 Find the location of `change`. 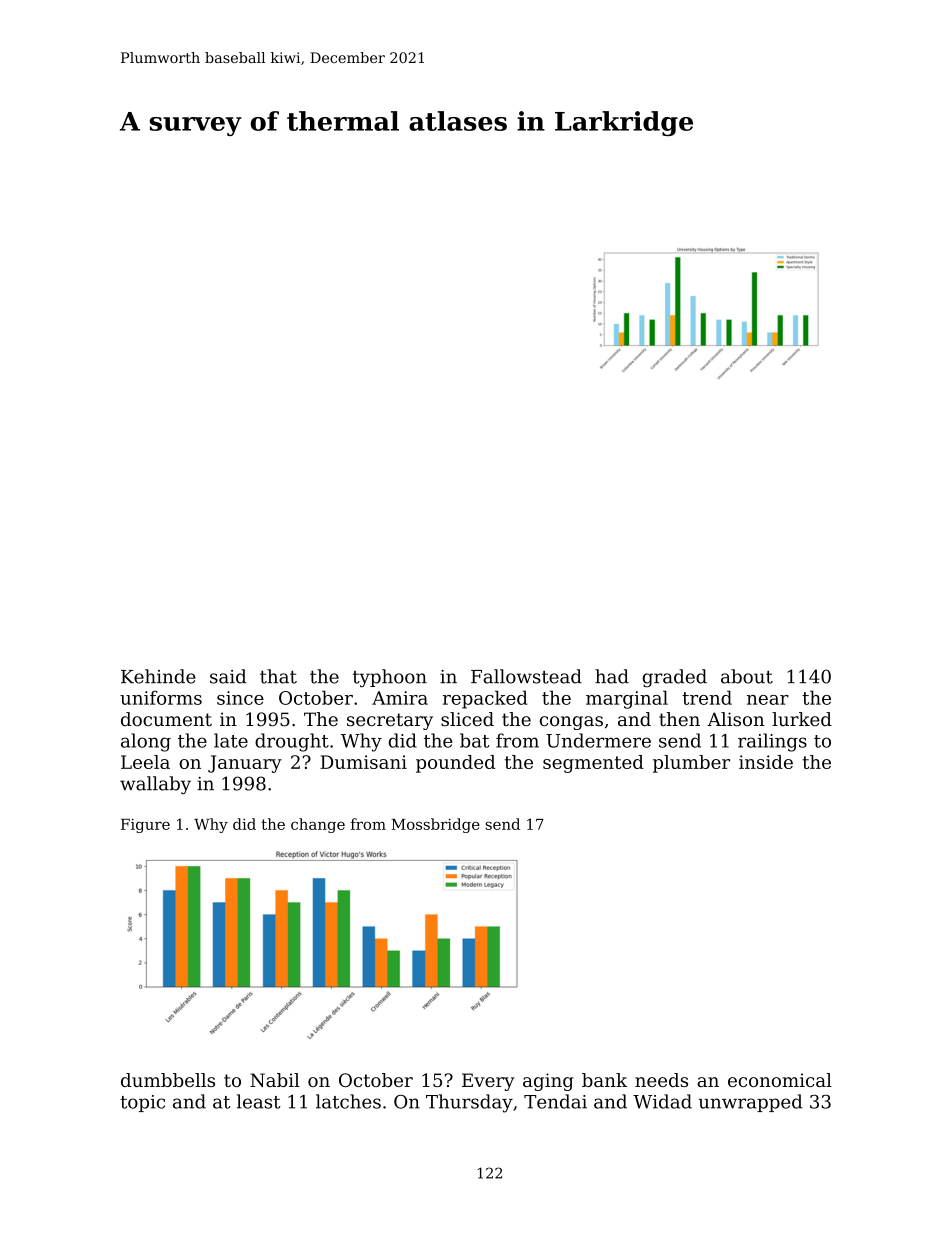

change is located at coordinates (318, 825).
